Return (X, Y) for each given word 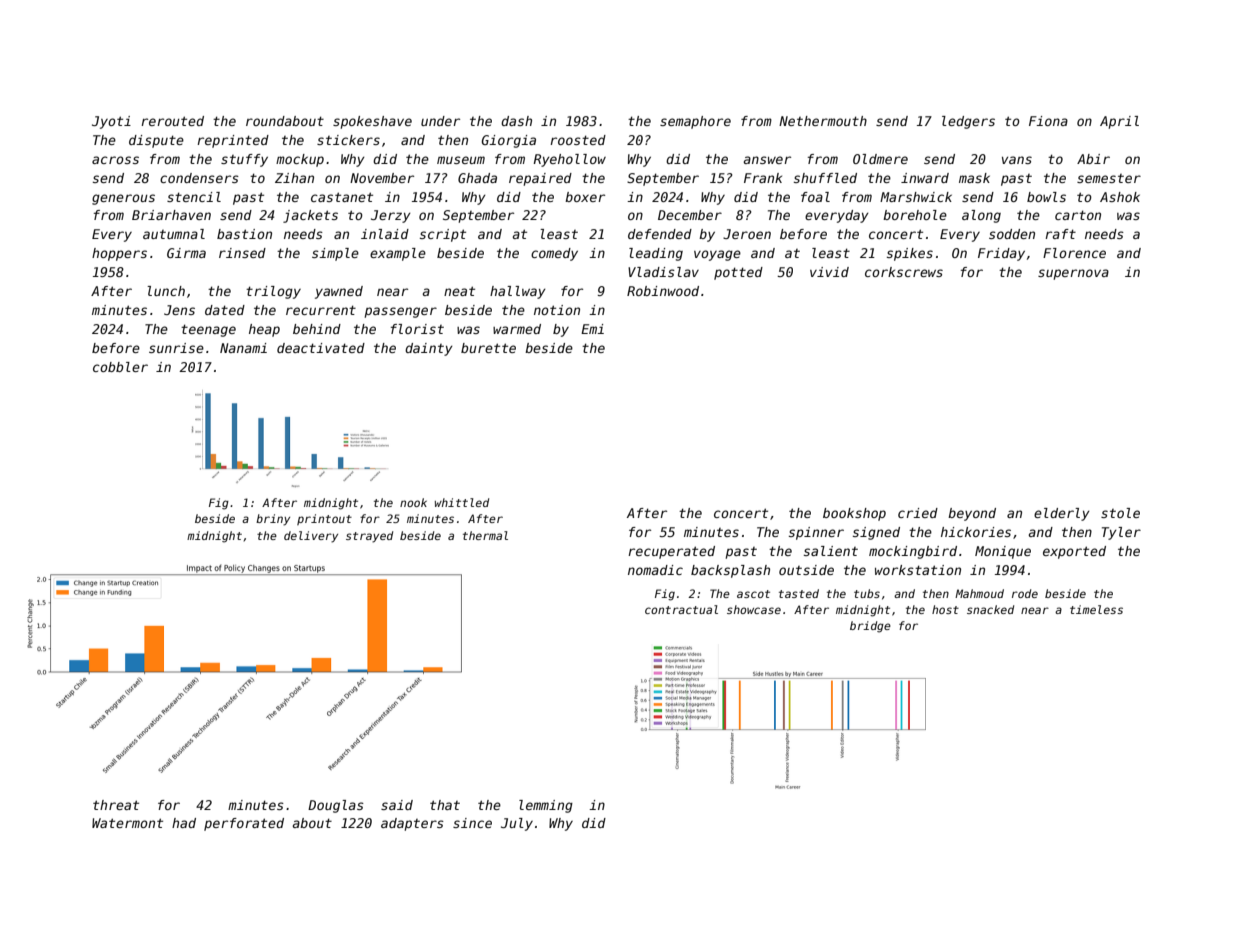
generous (123, 199)
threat (116, 805)
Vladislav (663, 272)
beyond (972, 514)
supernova (1073, 274)
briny (273, 520)
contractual (681, 609)
